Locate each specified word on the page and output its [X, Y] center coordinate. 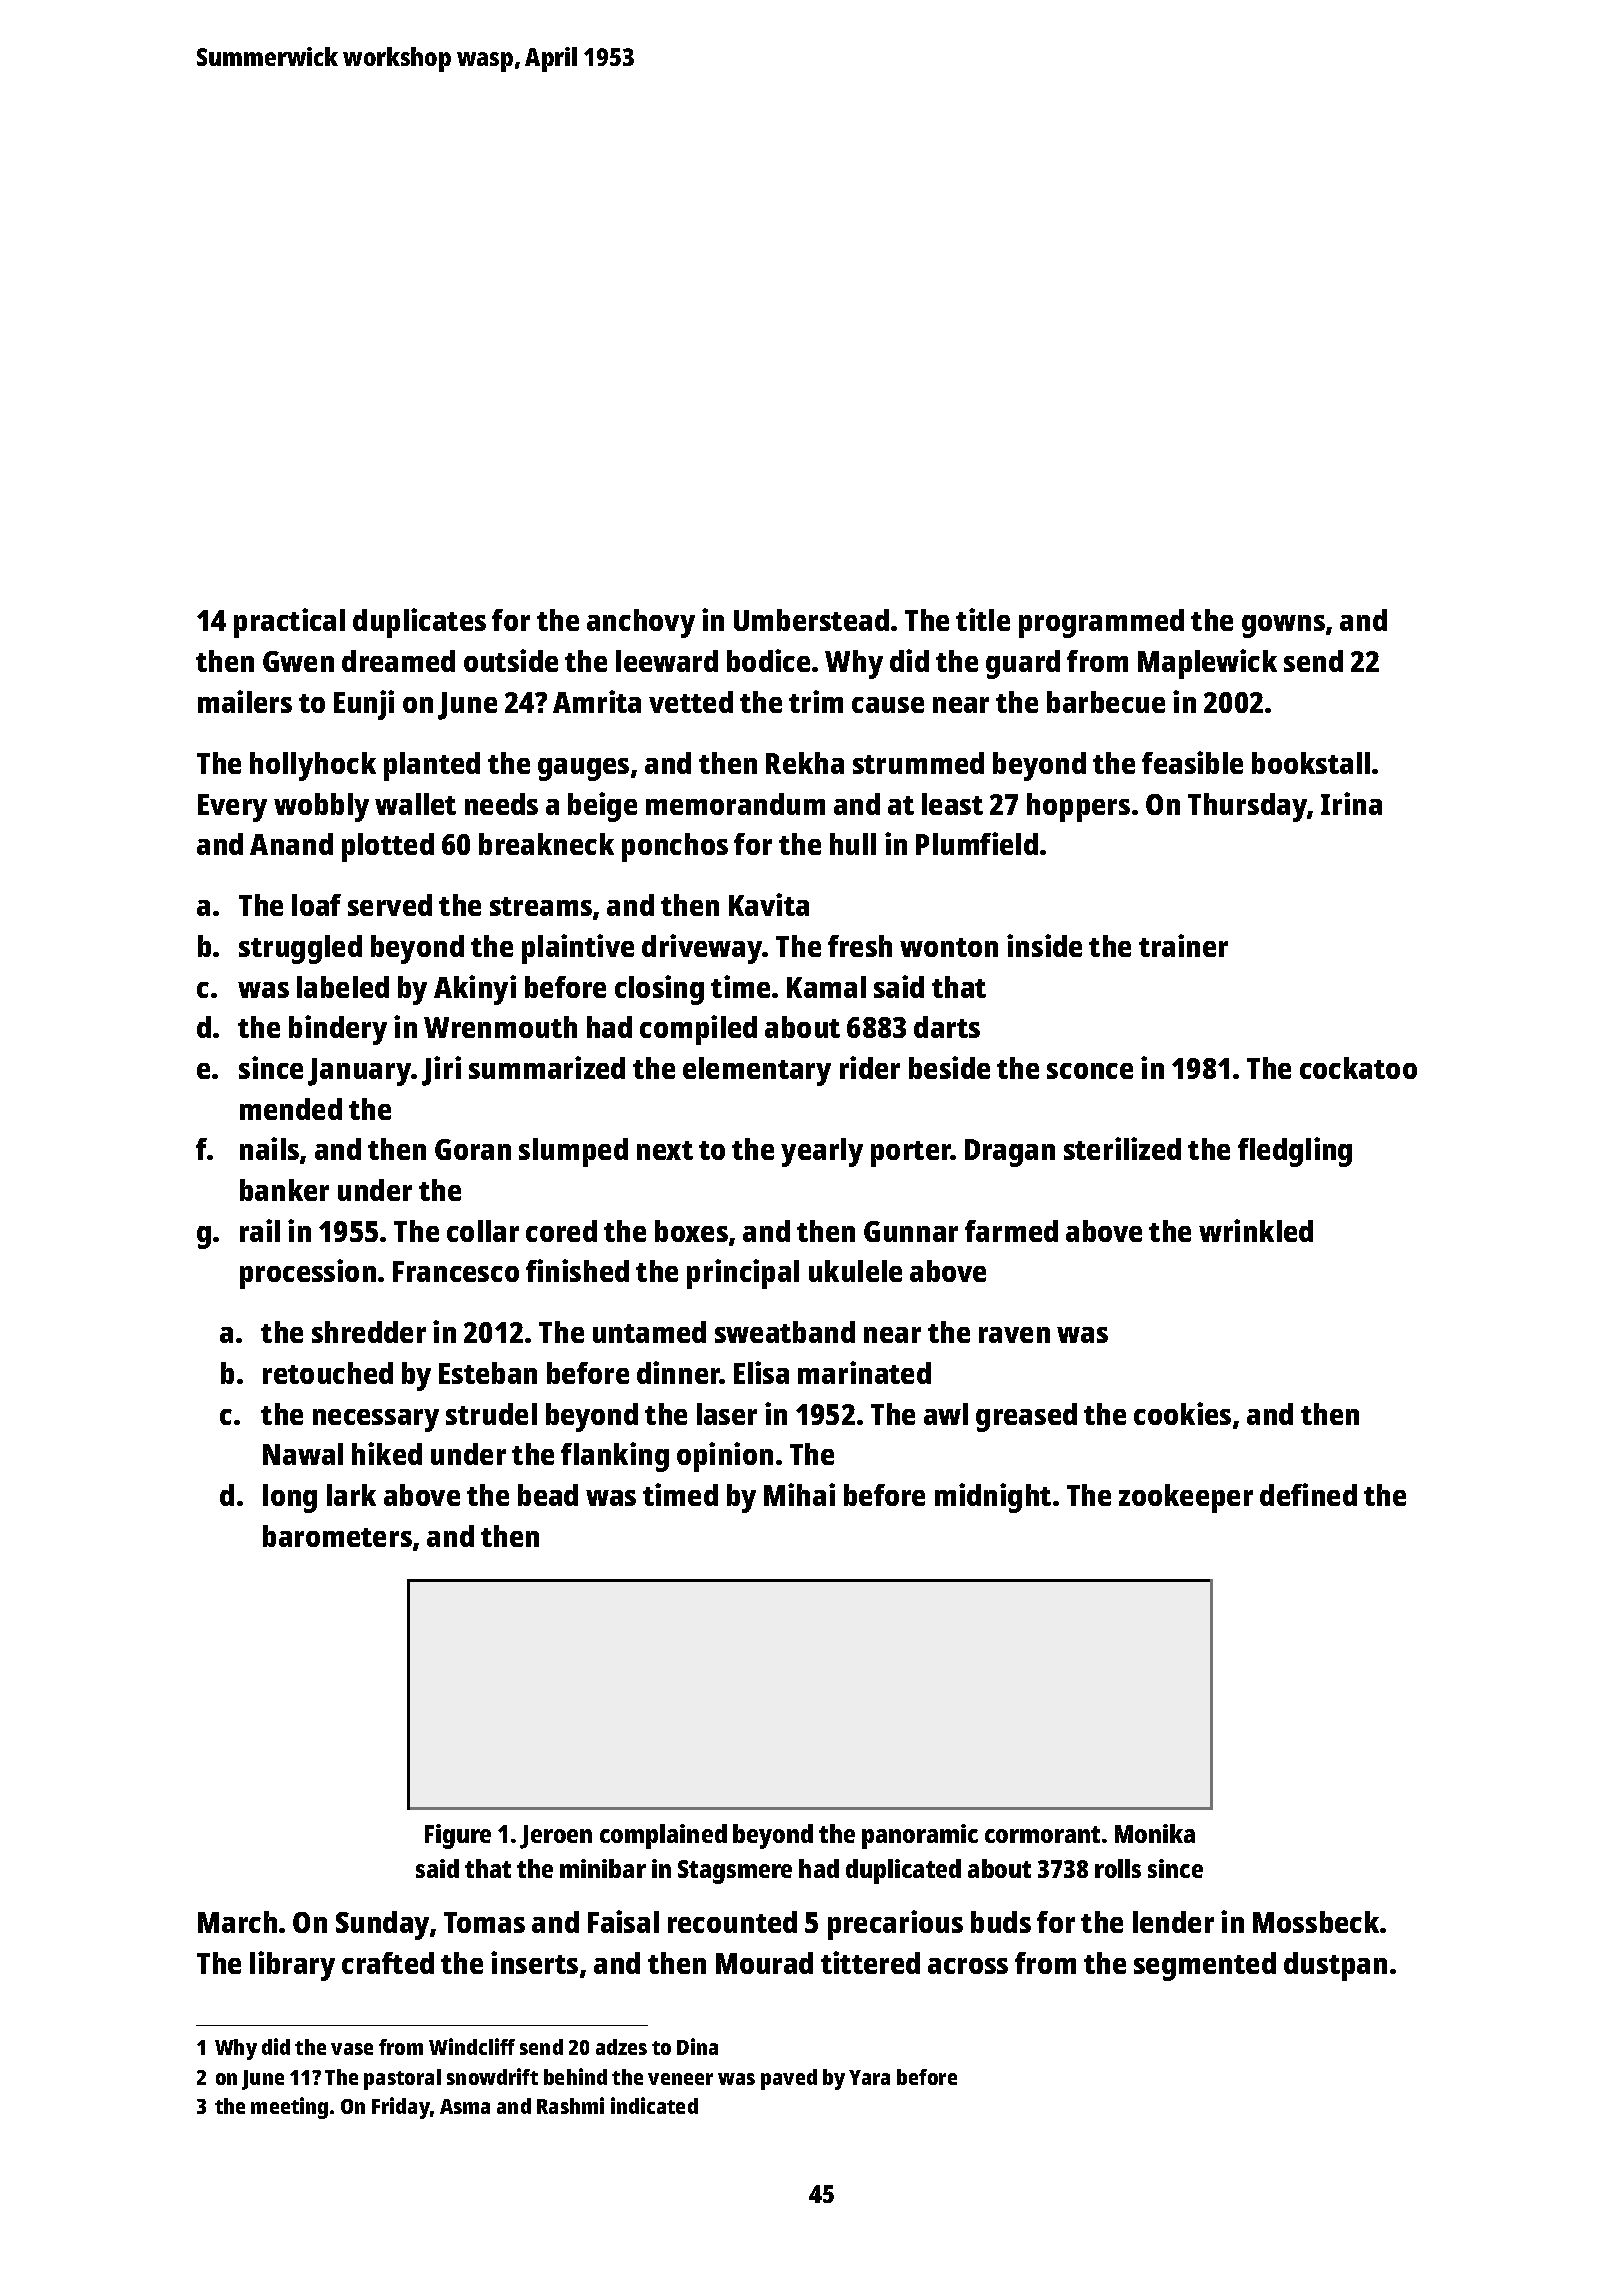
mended [291, 1109]
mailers [245, 701]
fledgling [1295, 1152]
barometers [337, 1536]
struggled [300, 949]
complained [663, 1836]
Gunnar [911, 1231]
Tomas [484, 1922]
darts [947, 1027]
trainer [1183, 945]
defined [1308, 1494]
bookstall [1311, 763]
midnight [993, 1498]
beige [602, 807]
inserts [534, 1962]
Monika [1155, 1833]
